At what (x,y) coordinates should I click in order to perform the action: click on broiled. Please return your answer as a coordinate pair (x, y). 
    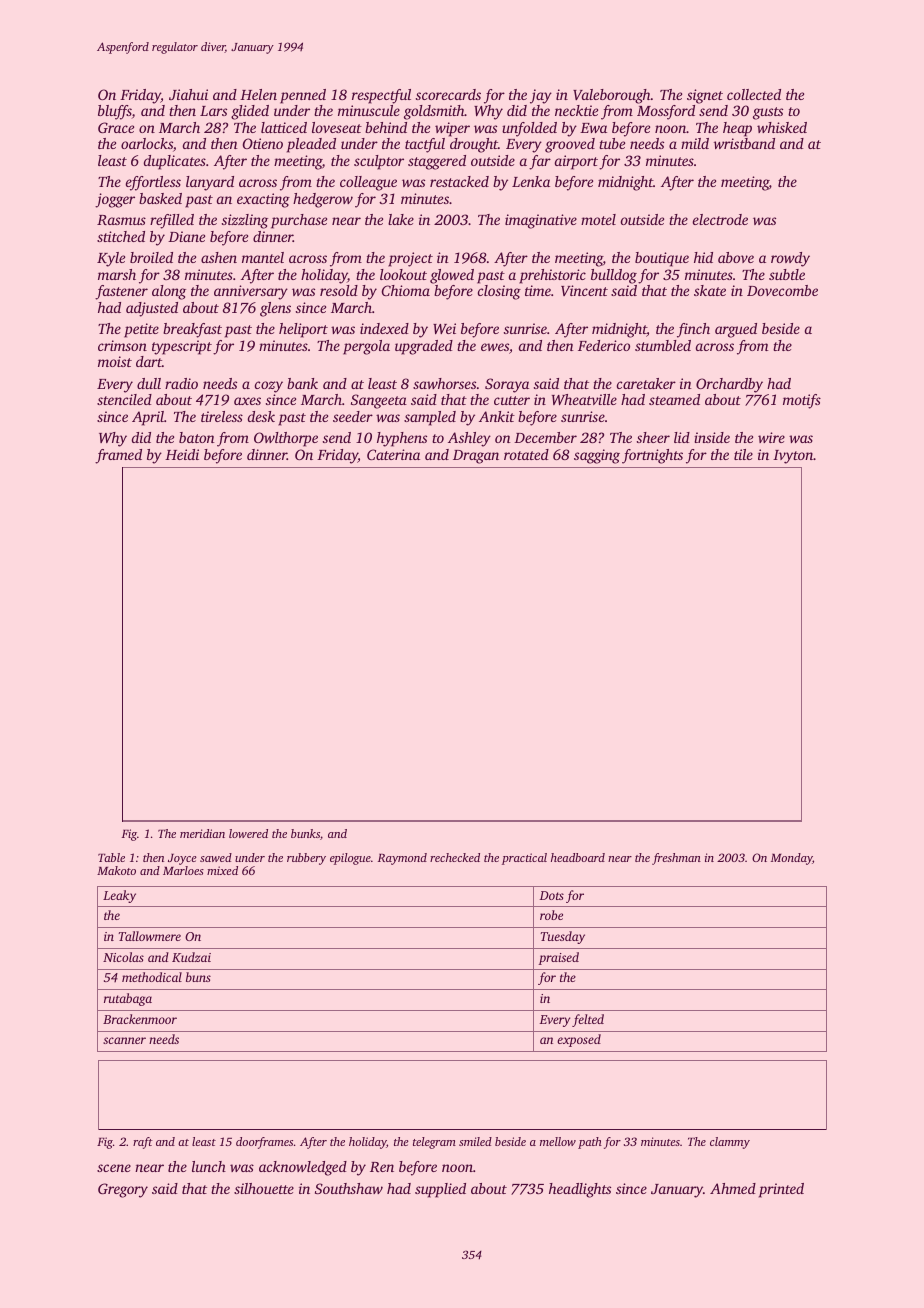
    Looking at the image, I should click on (151, 257).
